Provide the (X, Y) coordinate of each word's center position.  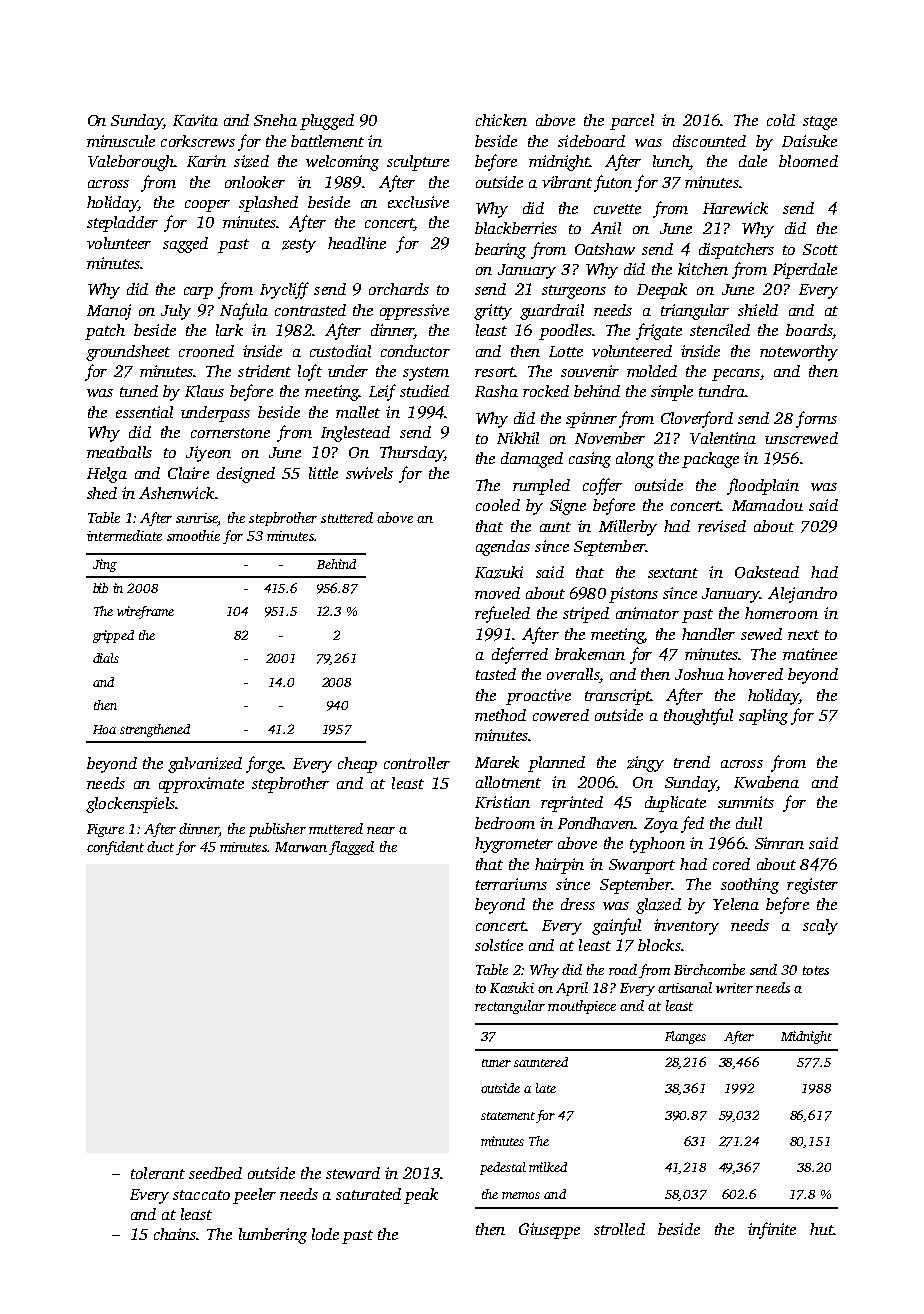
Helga (107, 475)
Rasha (496, 391)
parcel (632, 122)
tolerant (158, 1173)
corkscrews (198, 141)
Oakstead (767, 572)
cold (781, 120)
